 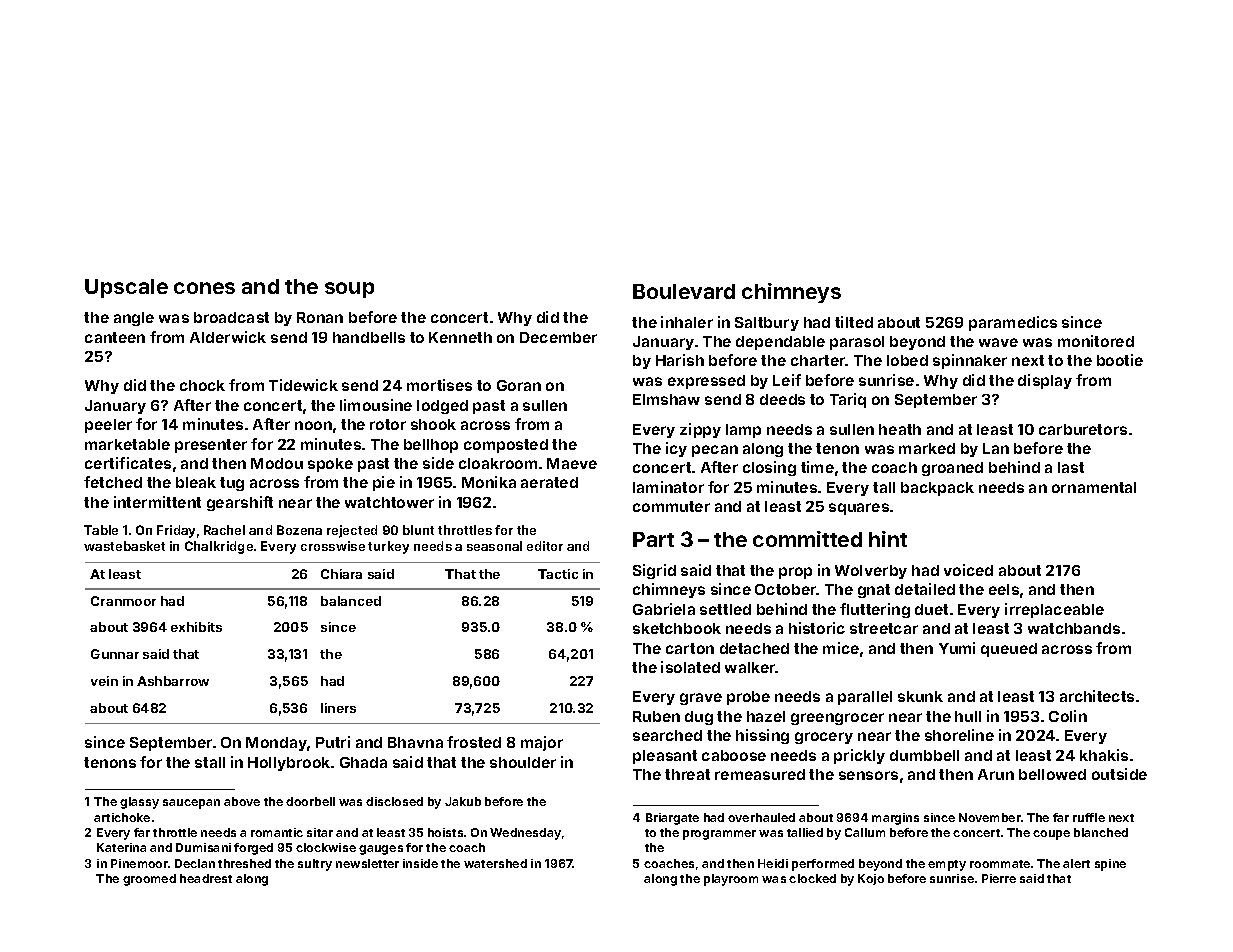 What do you see at coordinates (667, 735) in the screenshot?
I see `searched` at bounding box center [667, 735].
